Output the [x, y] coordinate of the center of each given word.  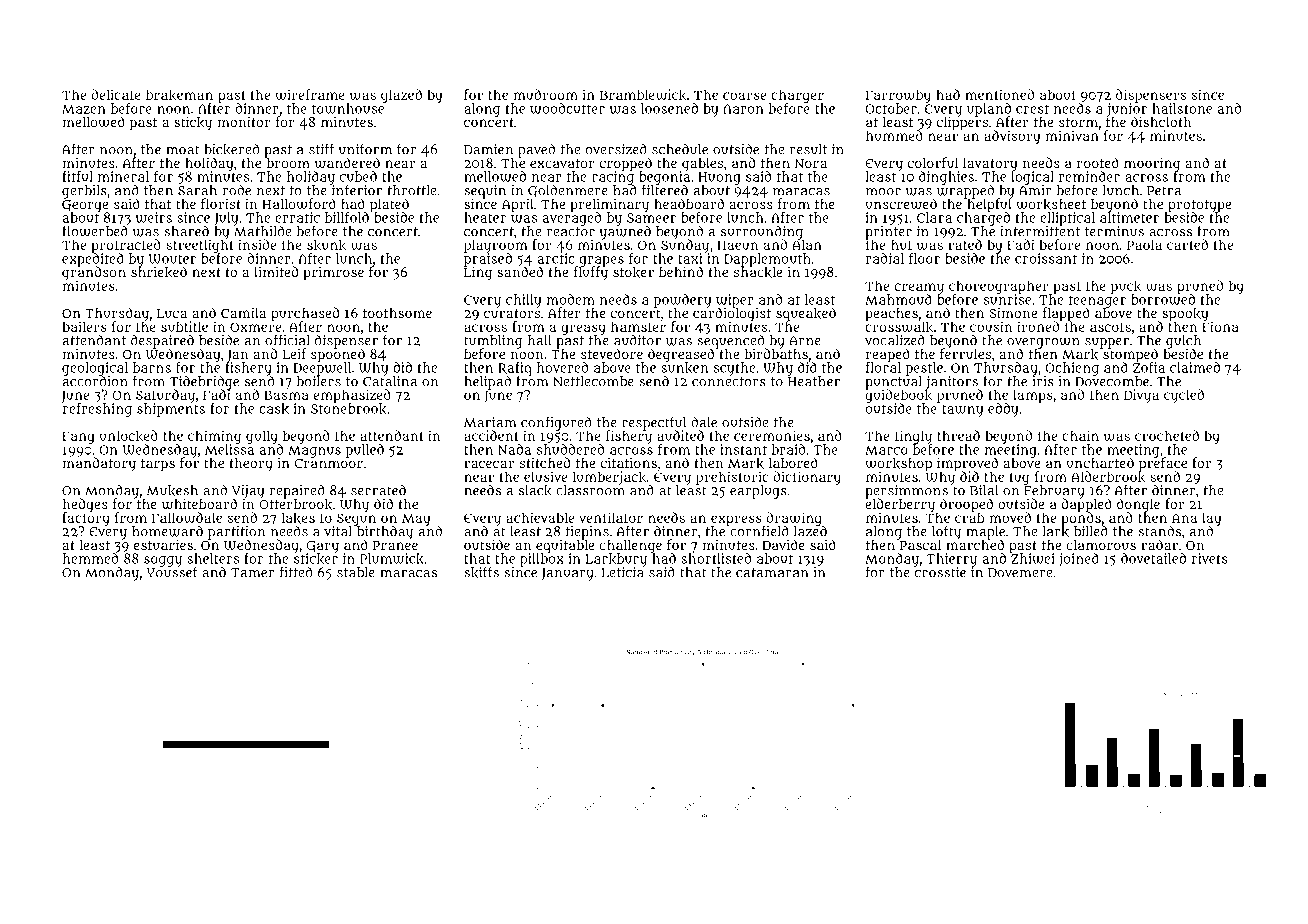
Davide [783, 544]
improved [967, 464]
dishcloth [1161, 121]
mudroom [546, 94]
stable [356, 572]
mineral [123, 176]
